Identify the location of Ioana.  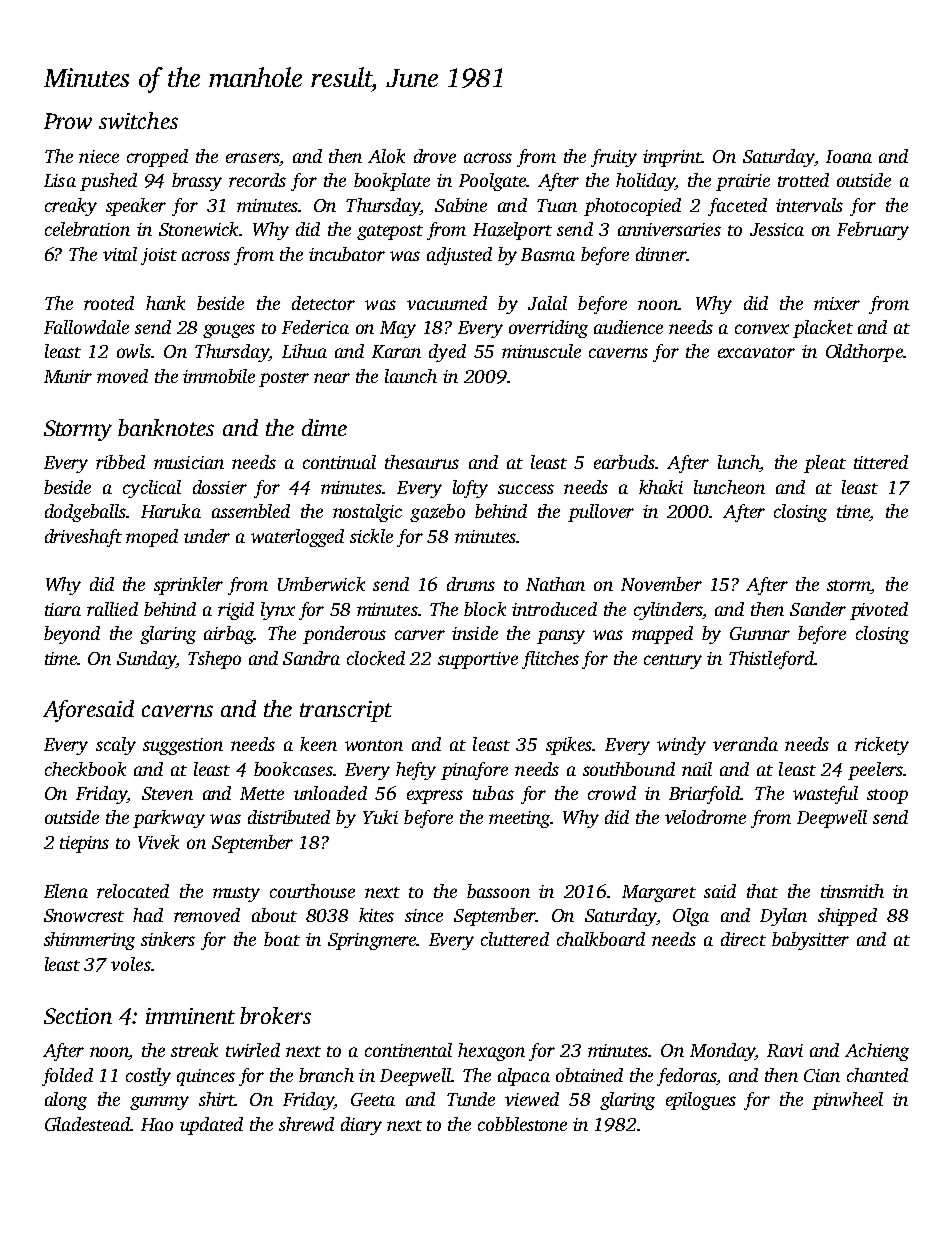
(849, 156).
